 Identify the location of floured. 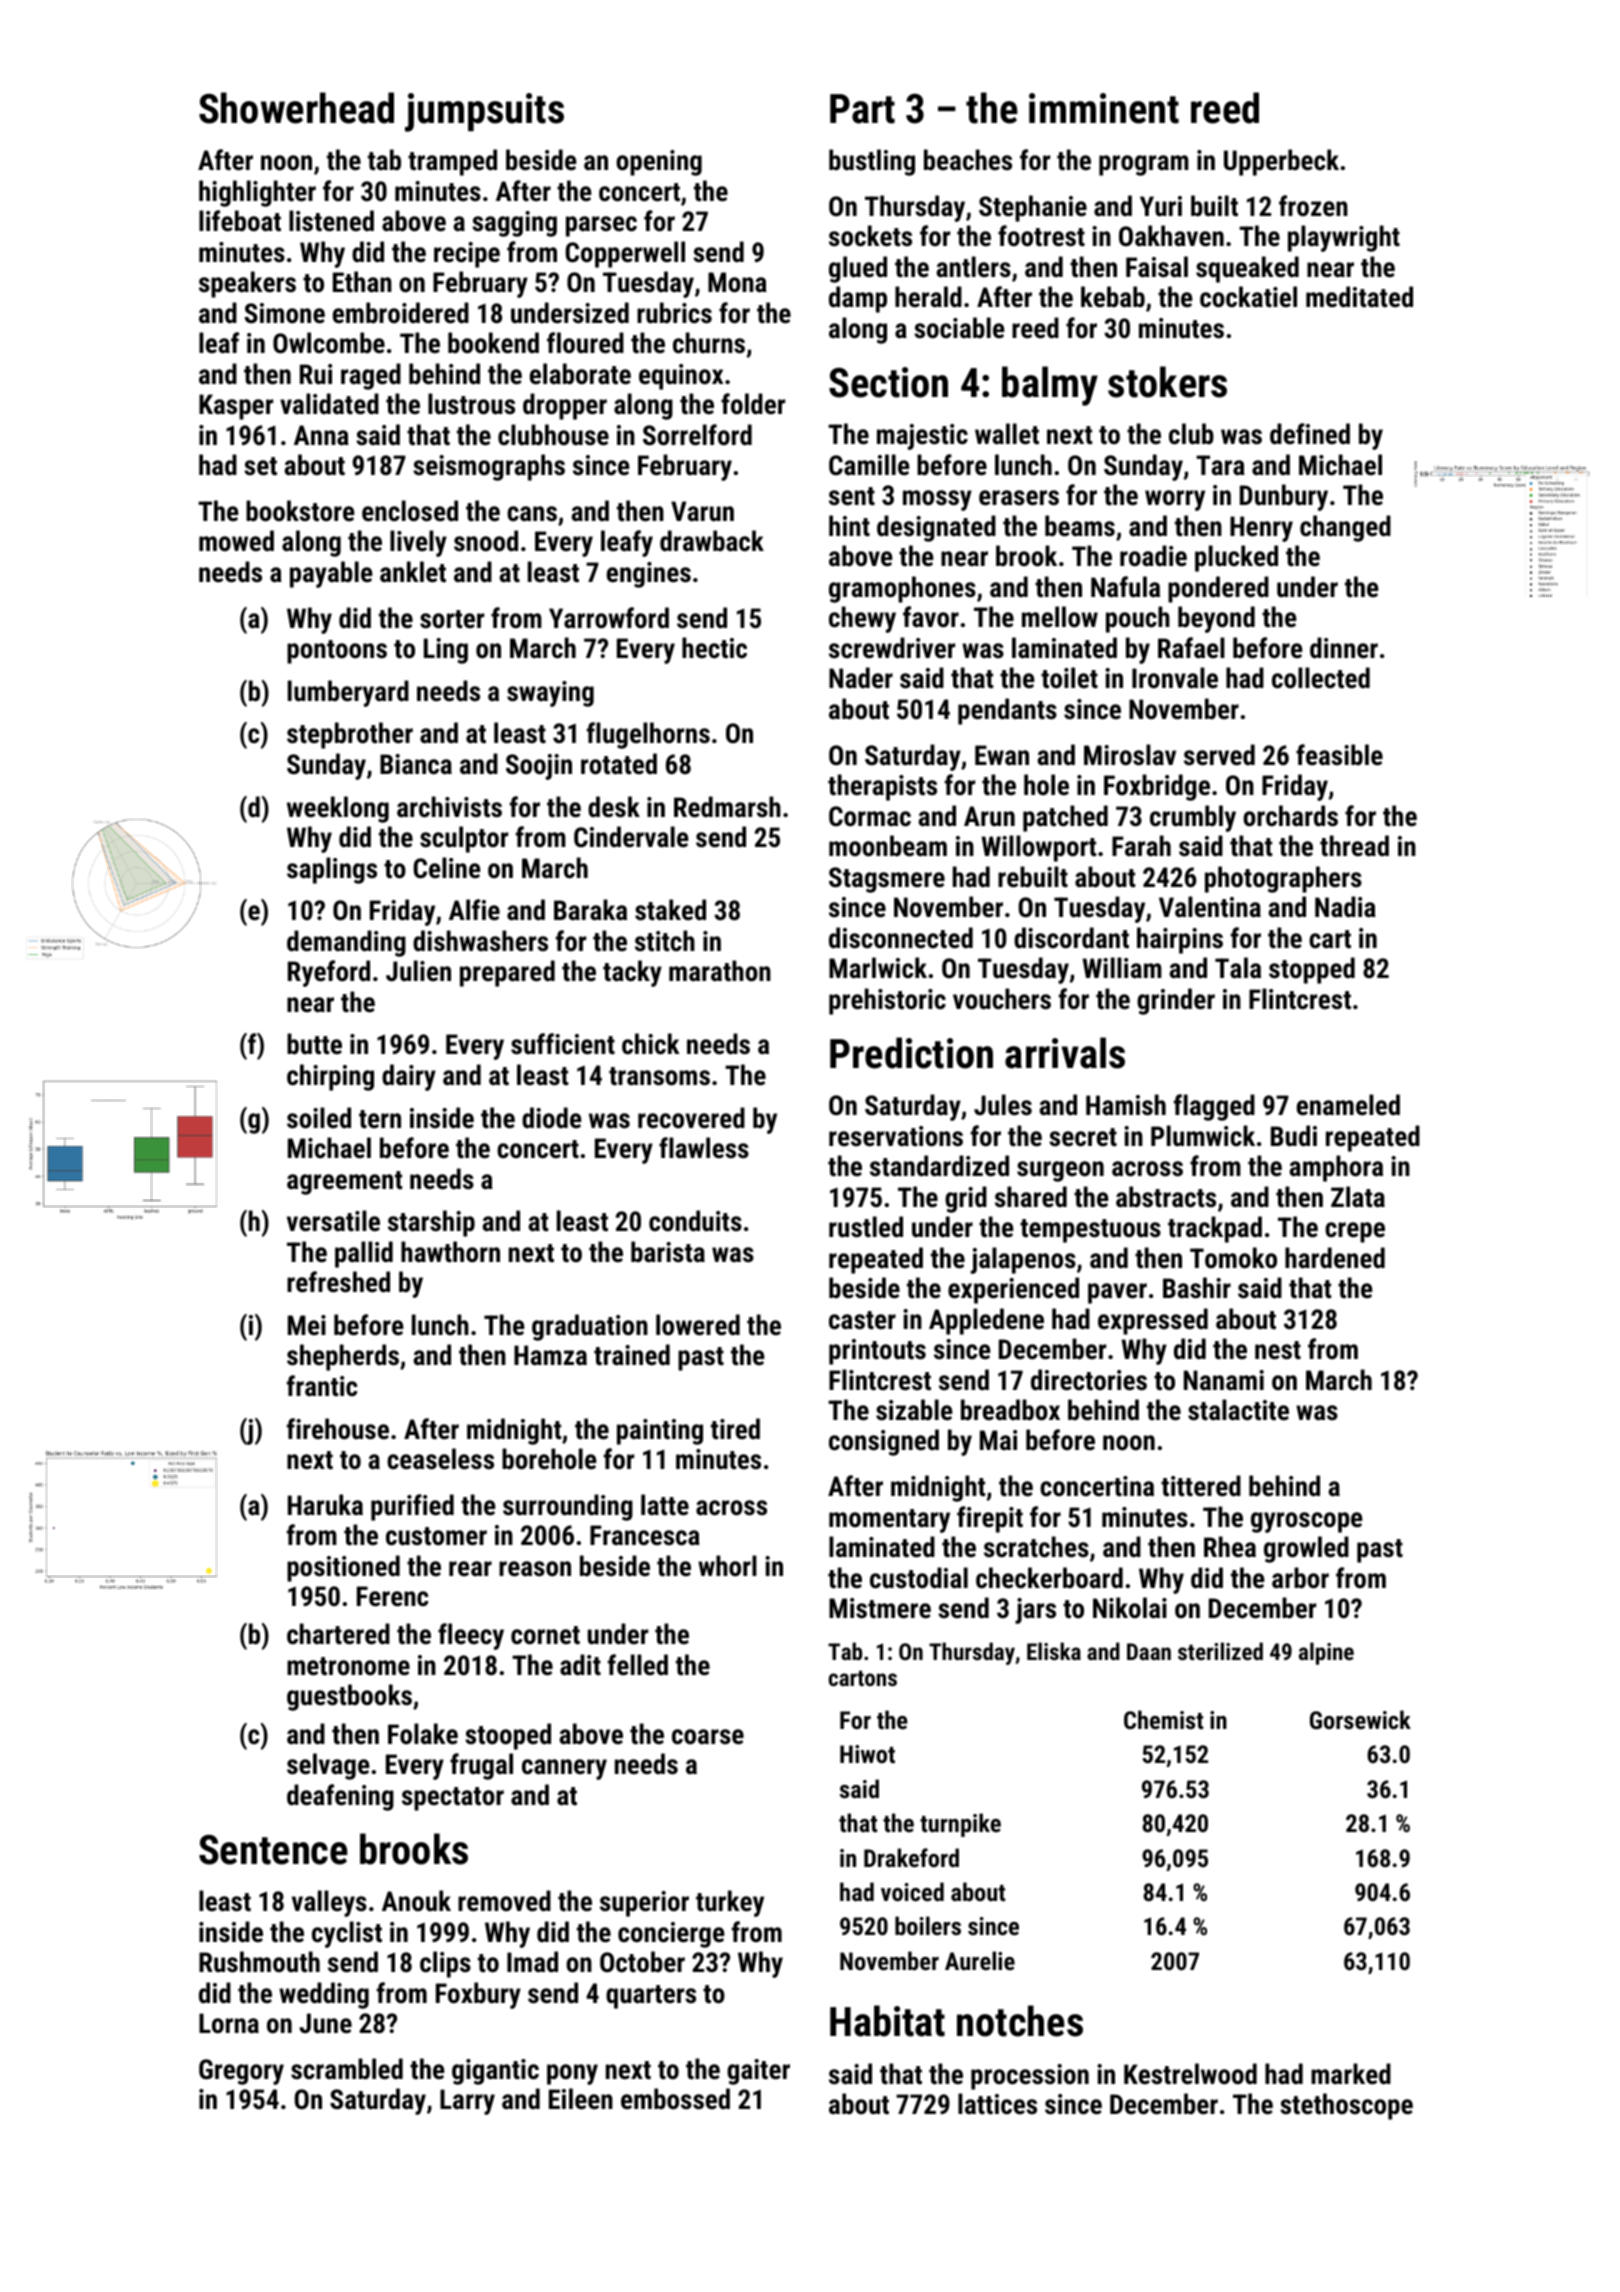
(585, 343).
